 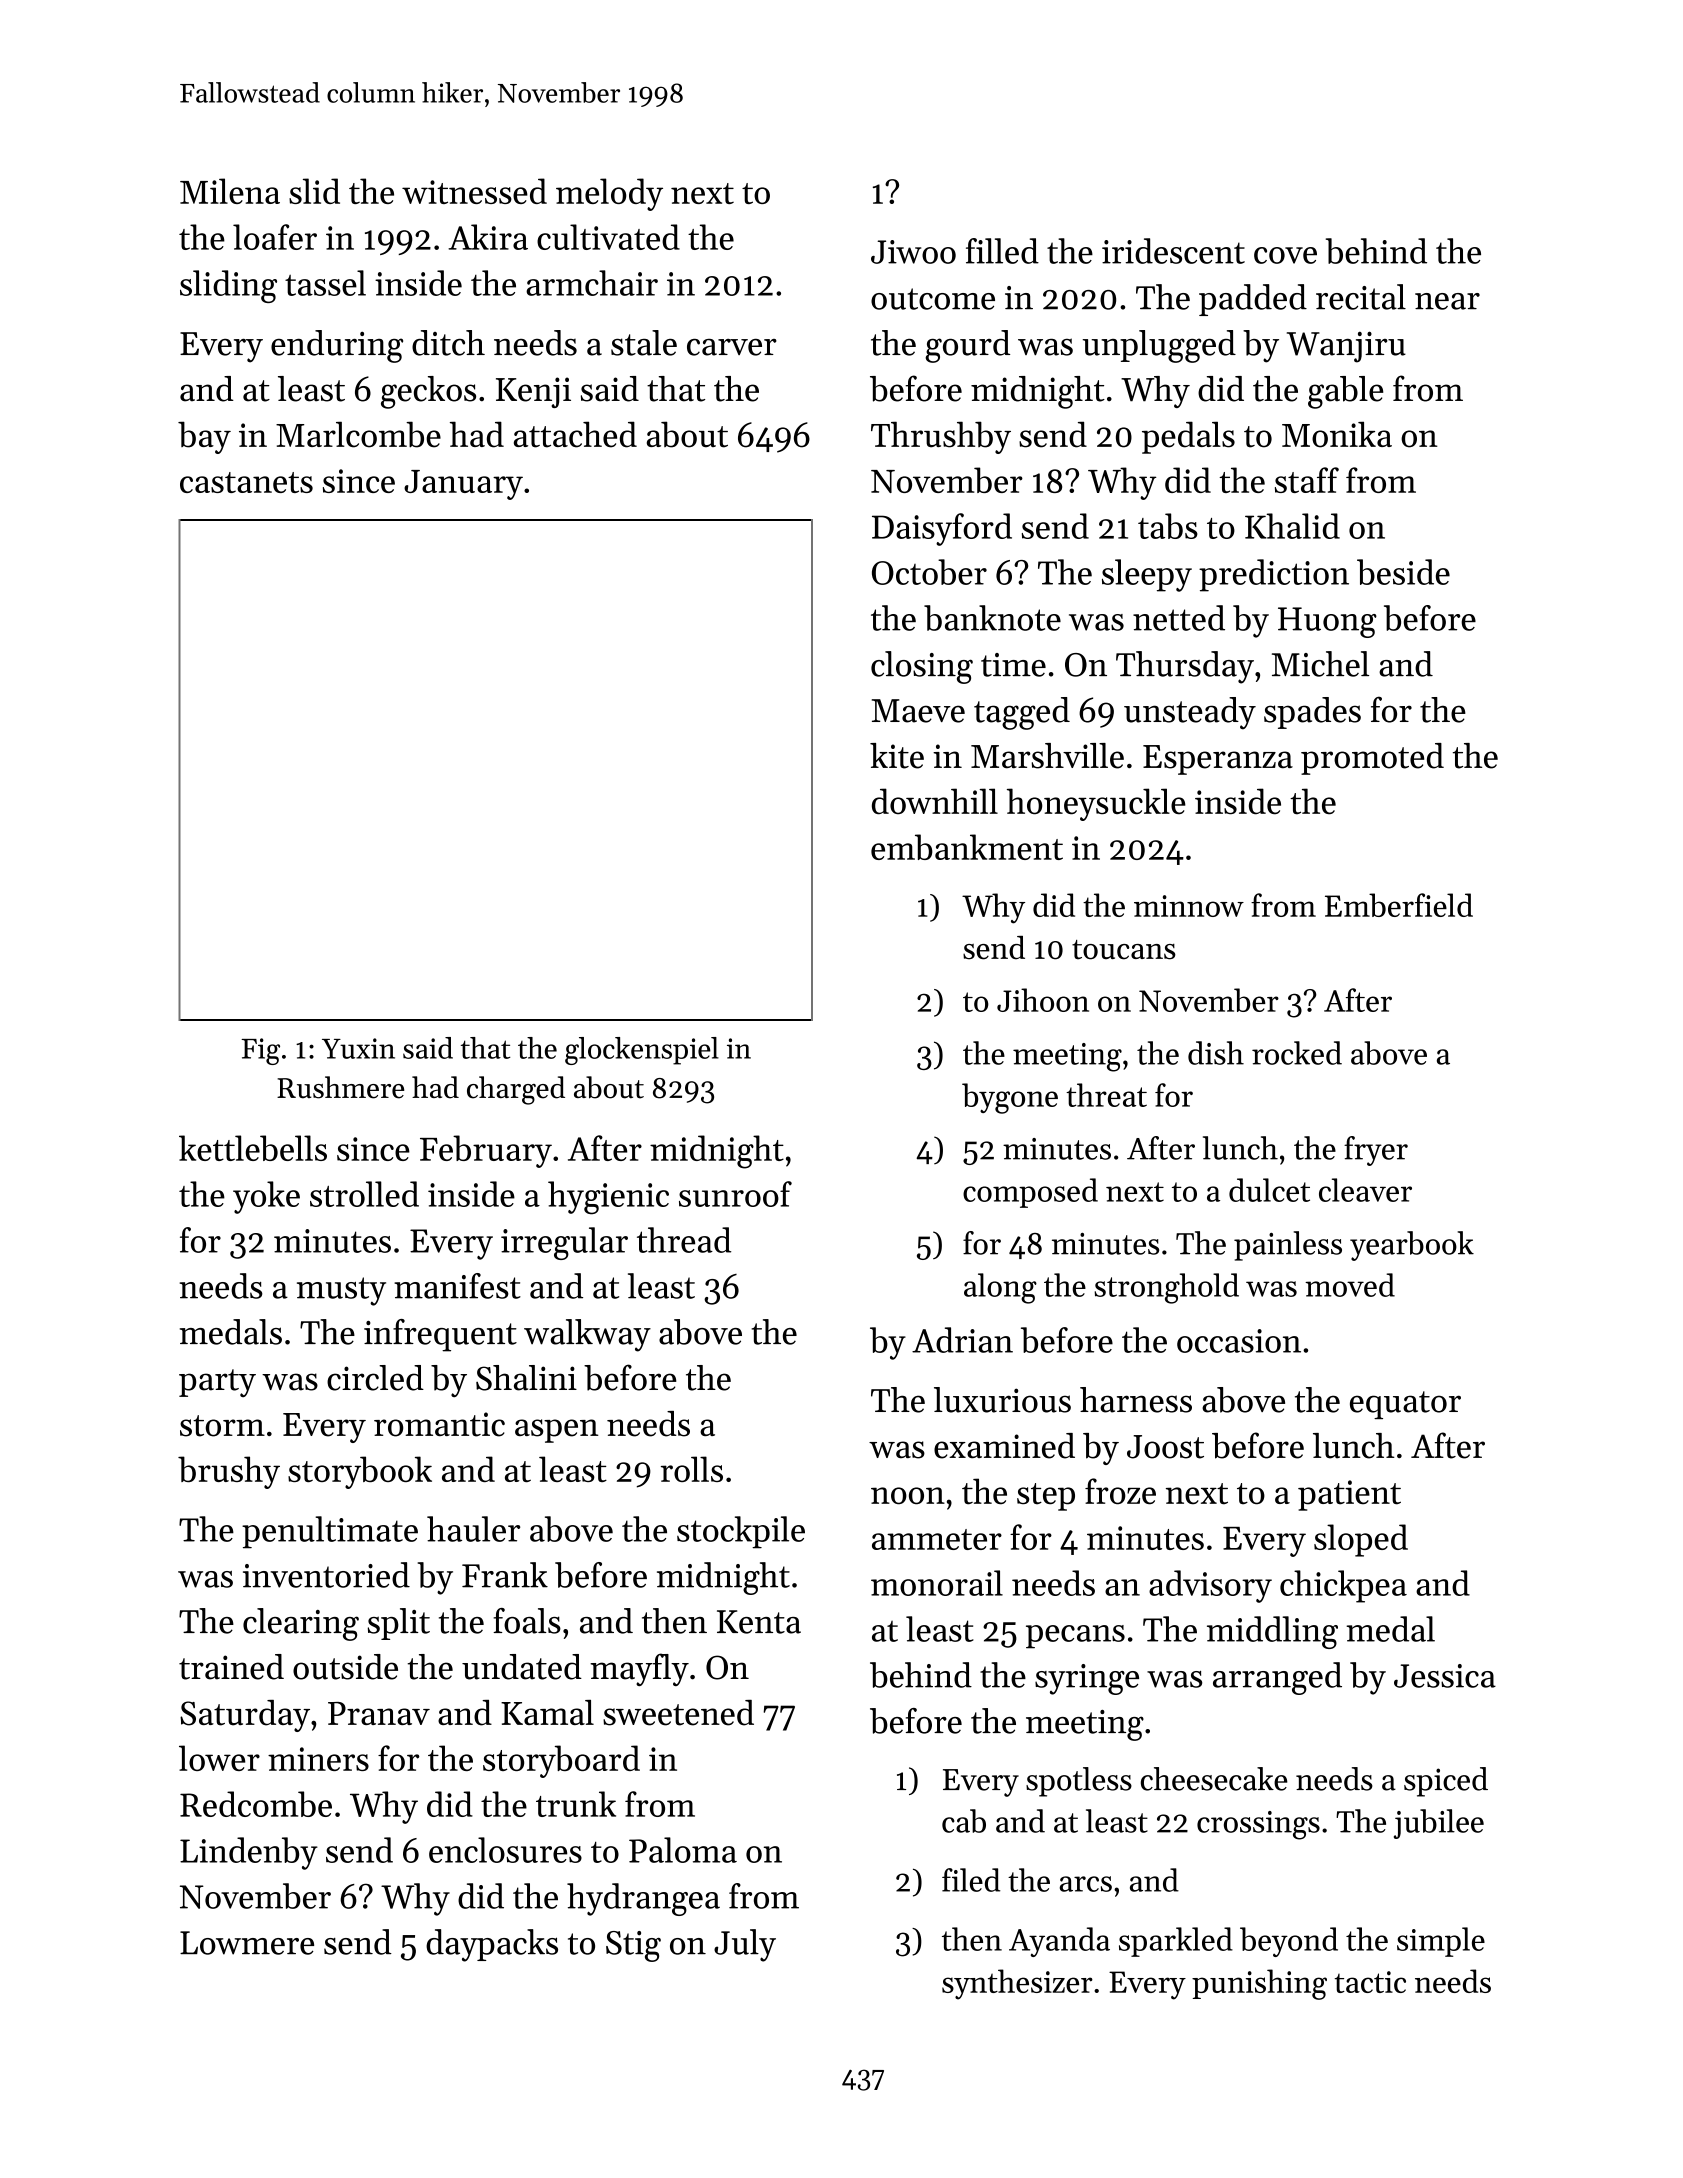 What do you see at coordinates (1285, 255) in the screenshot?
I see `cove` at bounding box center [1285, 255].
